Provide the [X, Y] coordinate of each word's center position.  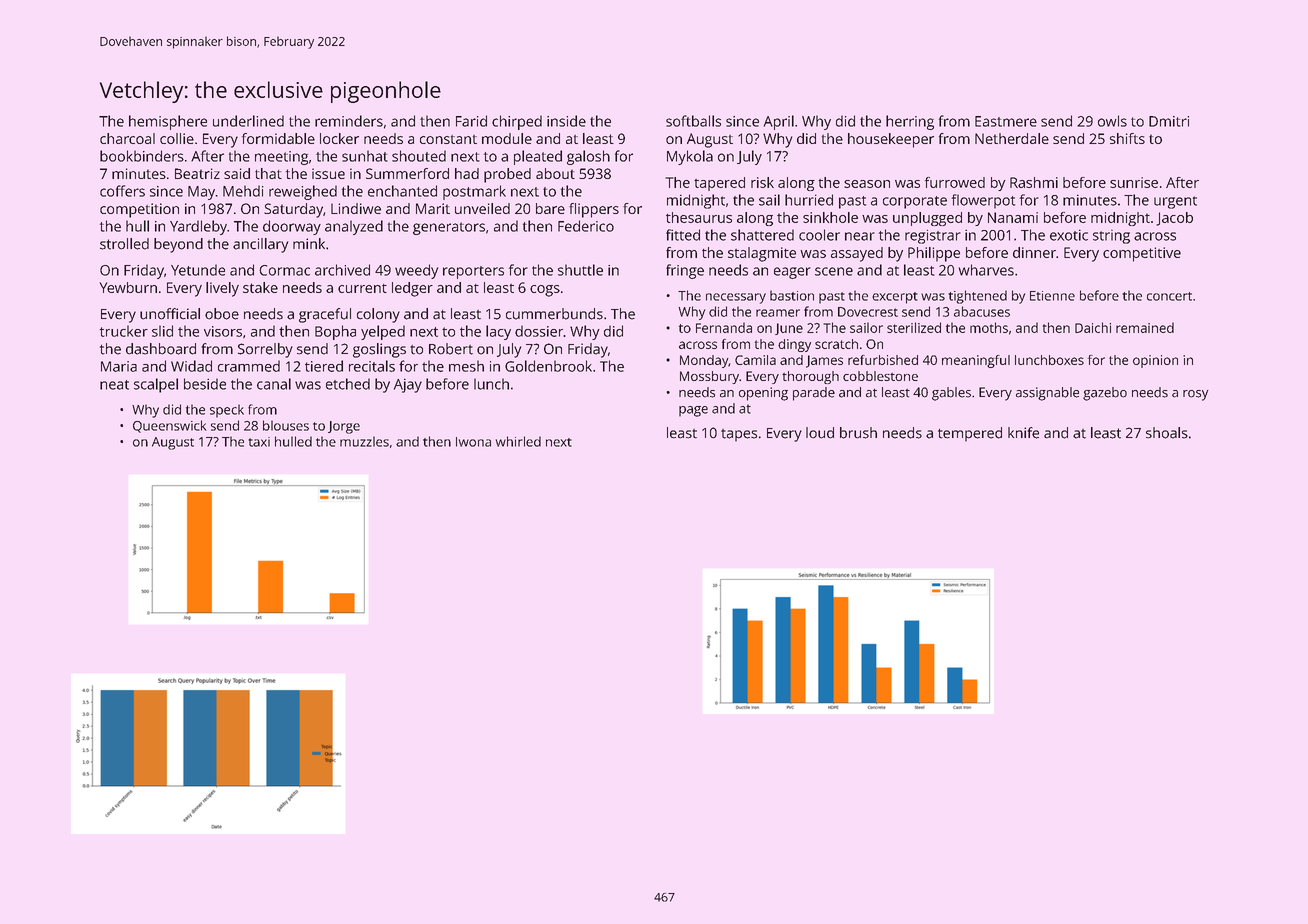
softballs [693, 121]
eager [792, 273]
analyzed [354, 227]
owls [1112, 121]
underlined [248, 121]
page [693, 411]
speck [227, 411]
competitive [1142, 254]
